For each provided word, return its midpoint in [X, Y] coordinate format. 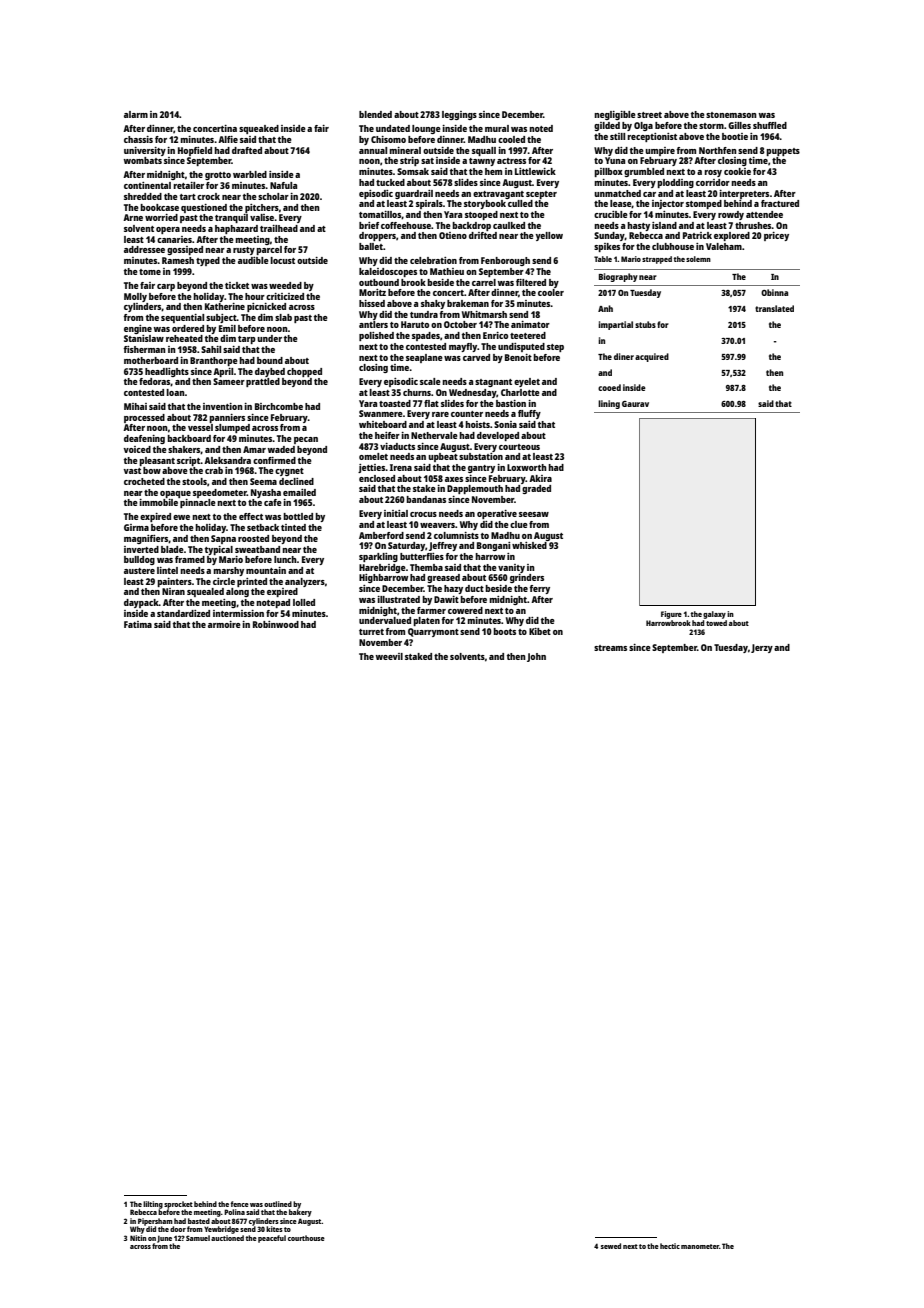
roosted [253, 538]
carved [476, 357]
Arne [133, 217]
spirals [429, 204]
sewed [611, 1246]
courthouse [306, 1238]
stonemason [731, 115]
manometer [700, 1246]
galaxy [714, 615]
